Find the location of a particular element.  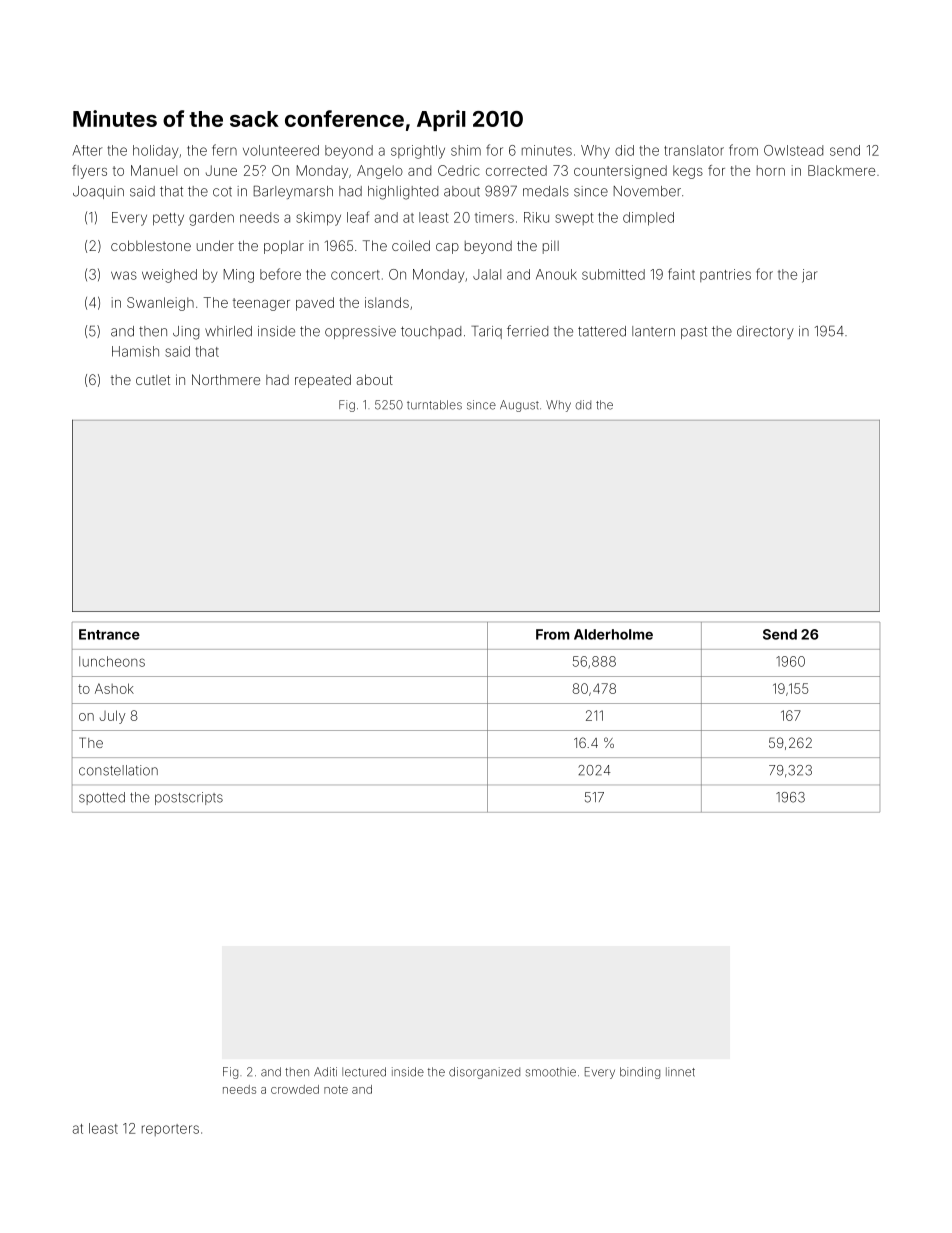

disorganized is located at coordinates (484, 1073).
